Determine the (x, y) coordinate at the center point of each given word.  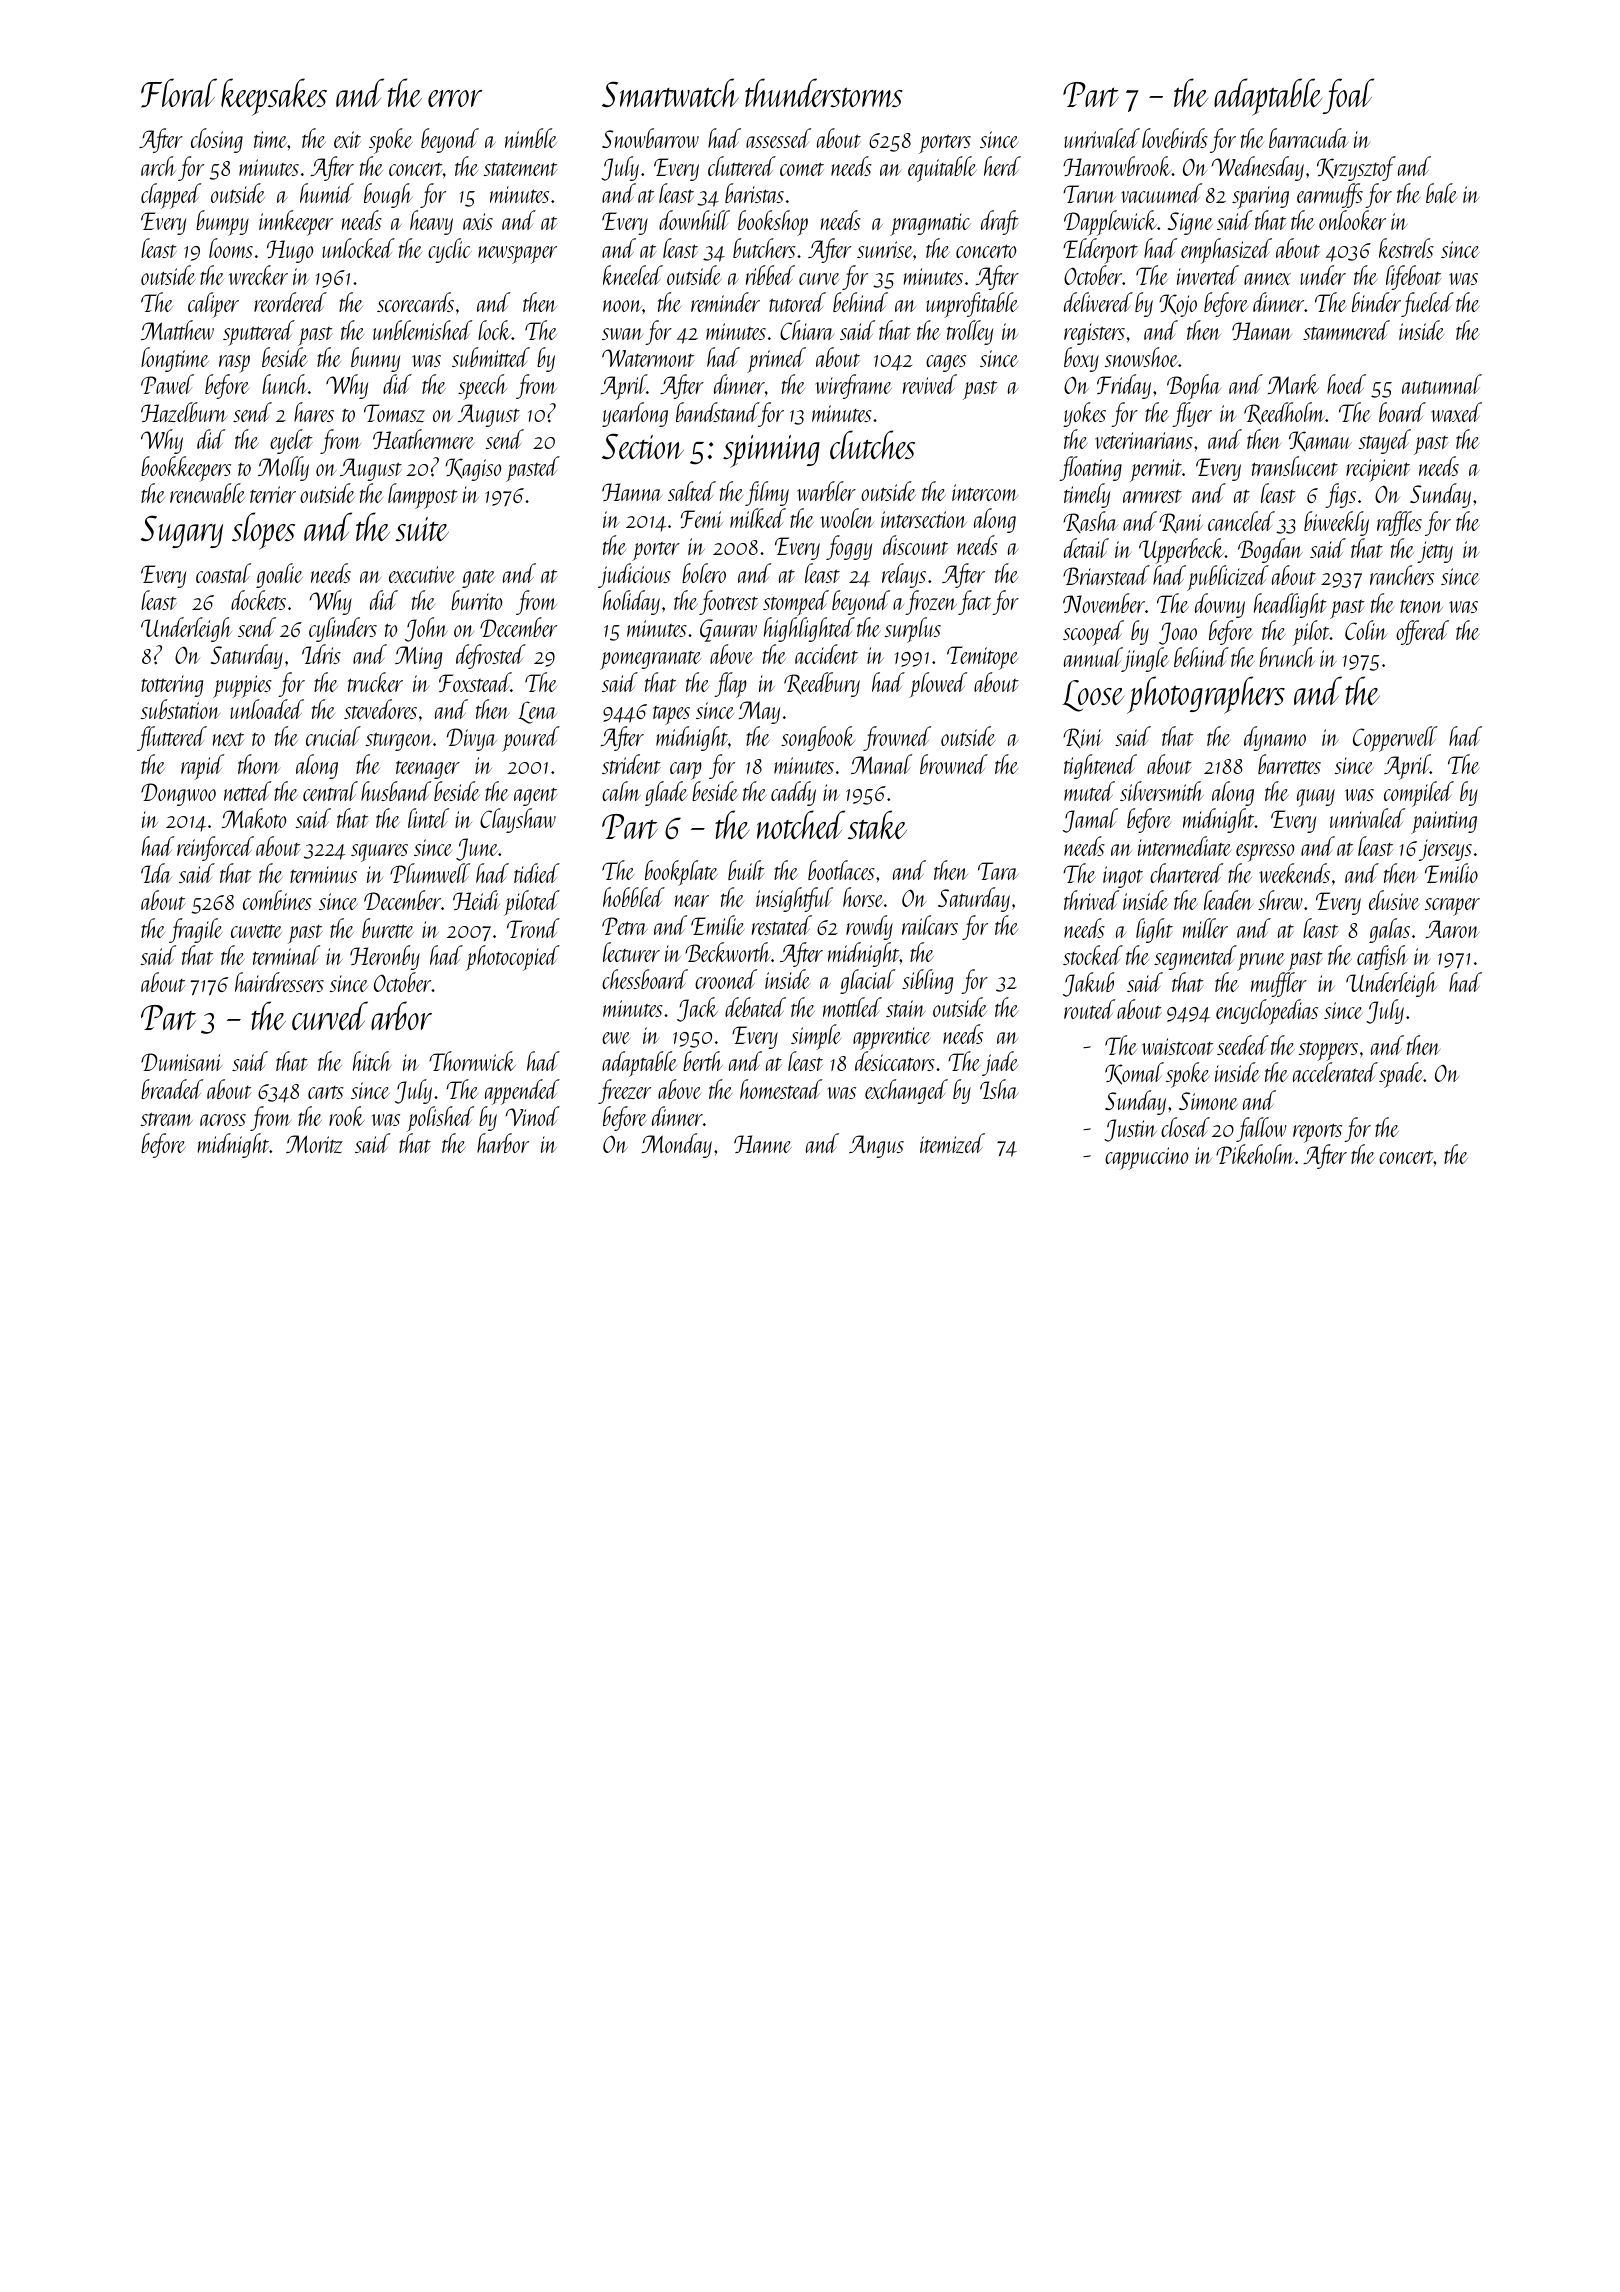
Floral (179, 93)
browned (954, 764)
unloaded (267, 709)
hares (314, 412)
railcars (930, 925)
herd (1002, 166)
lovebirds (1175, 138)
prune (1261, 962)
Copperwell (1395, 739)
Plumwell (430, 873)
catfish (1382, 957)
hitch (372, 1061)
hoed (1346, 384)
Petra (624, 926)
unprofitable (972, 305)
